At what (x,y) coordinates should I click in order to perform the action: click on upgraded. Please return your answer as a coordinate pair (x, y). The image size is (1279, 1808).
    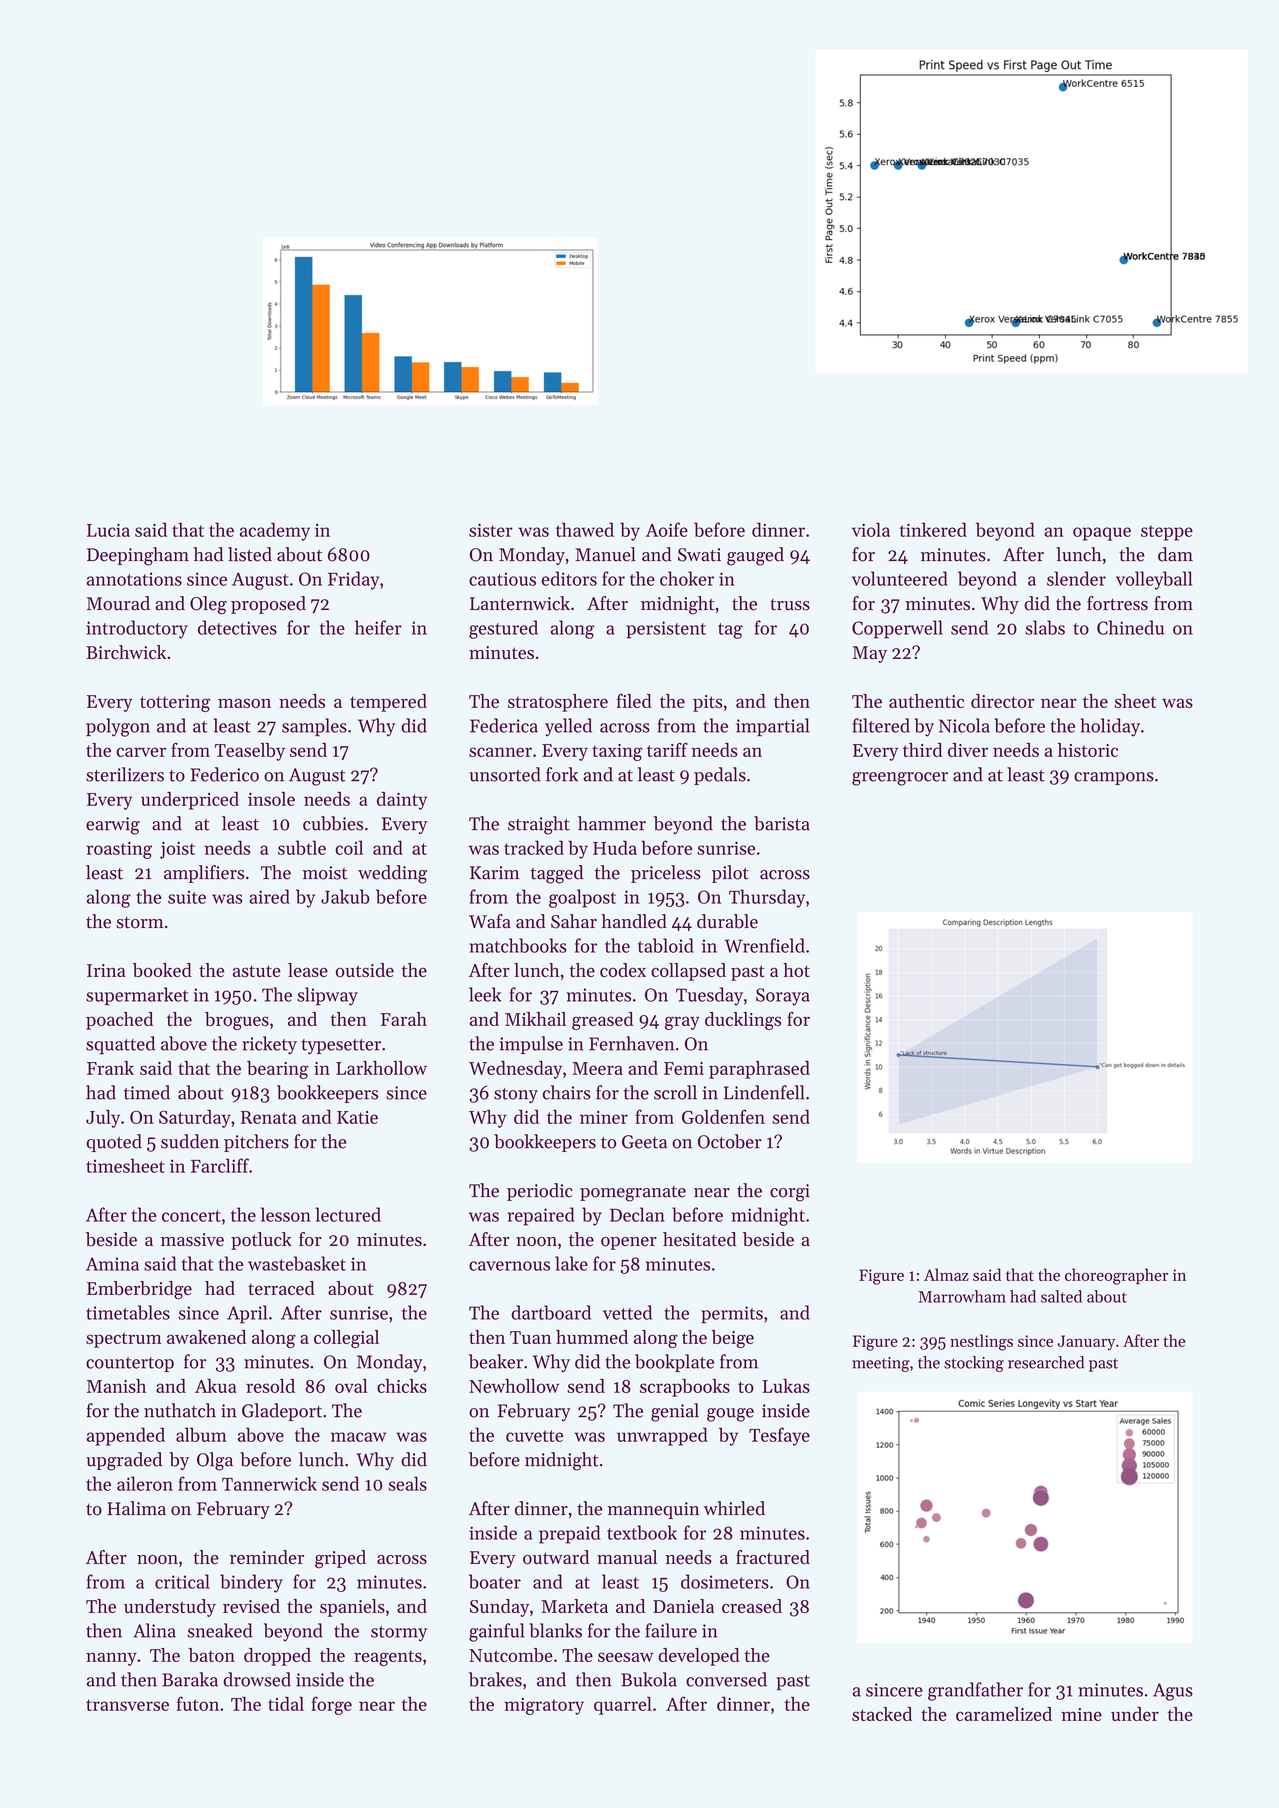
    Looking at the image, I should click on (124, 1461).
